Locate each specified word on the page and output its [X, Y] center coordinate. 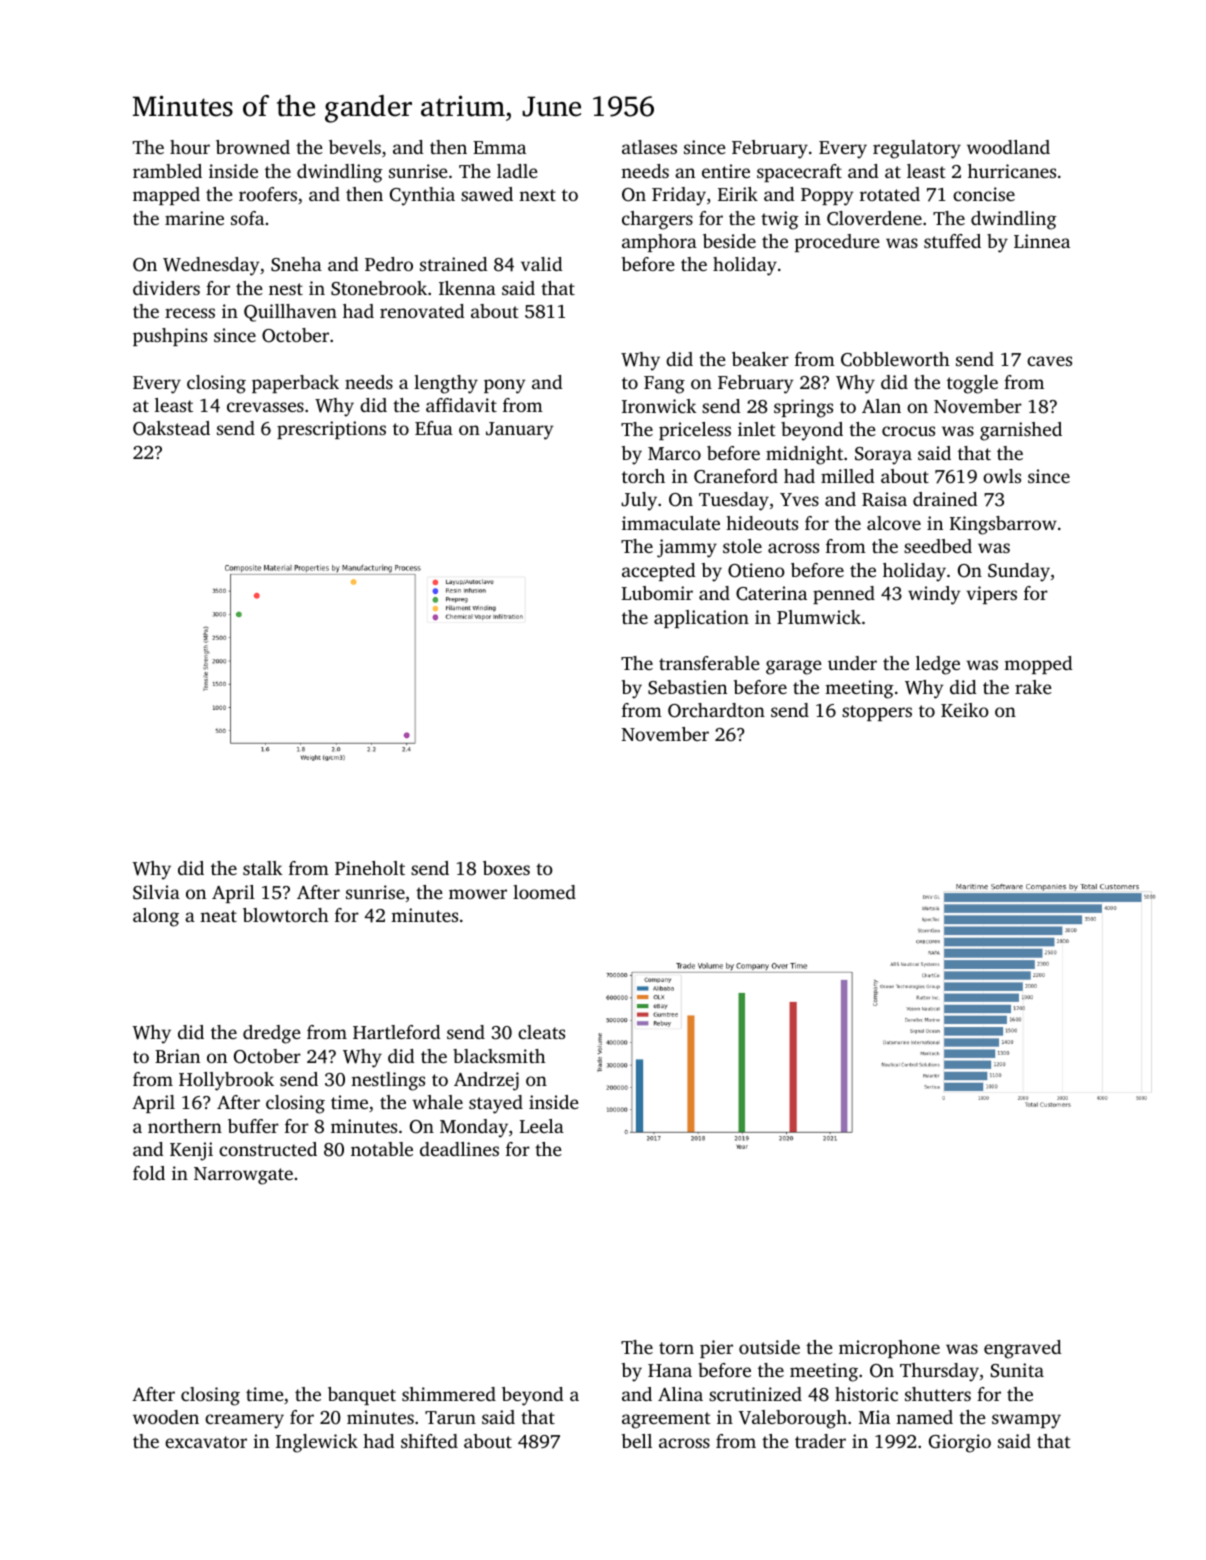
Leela [542, 1126]
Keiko [965, 710]
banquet [362, 1396]
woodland [1008, 147]
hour [190, 147]
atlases [649, 147]
